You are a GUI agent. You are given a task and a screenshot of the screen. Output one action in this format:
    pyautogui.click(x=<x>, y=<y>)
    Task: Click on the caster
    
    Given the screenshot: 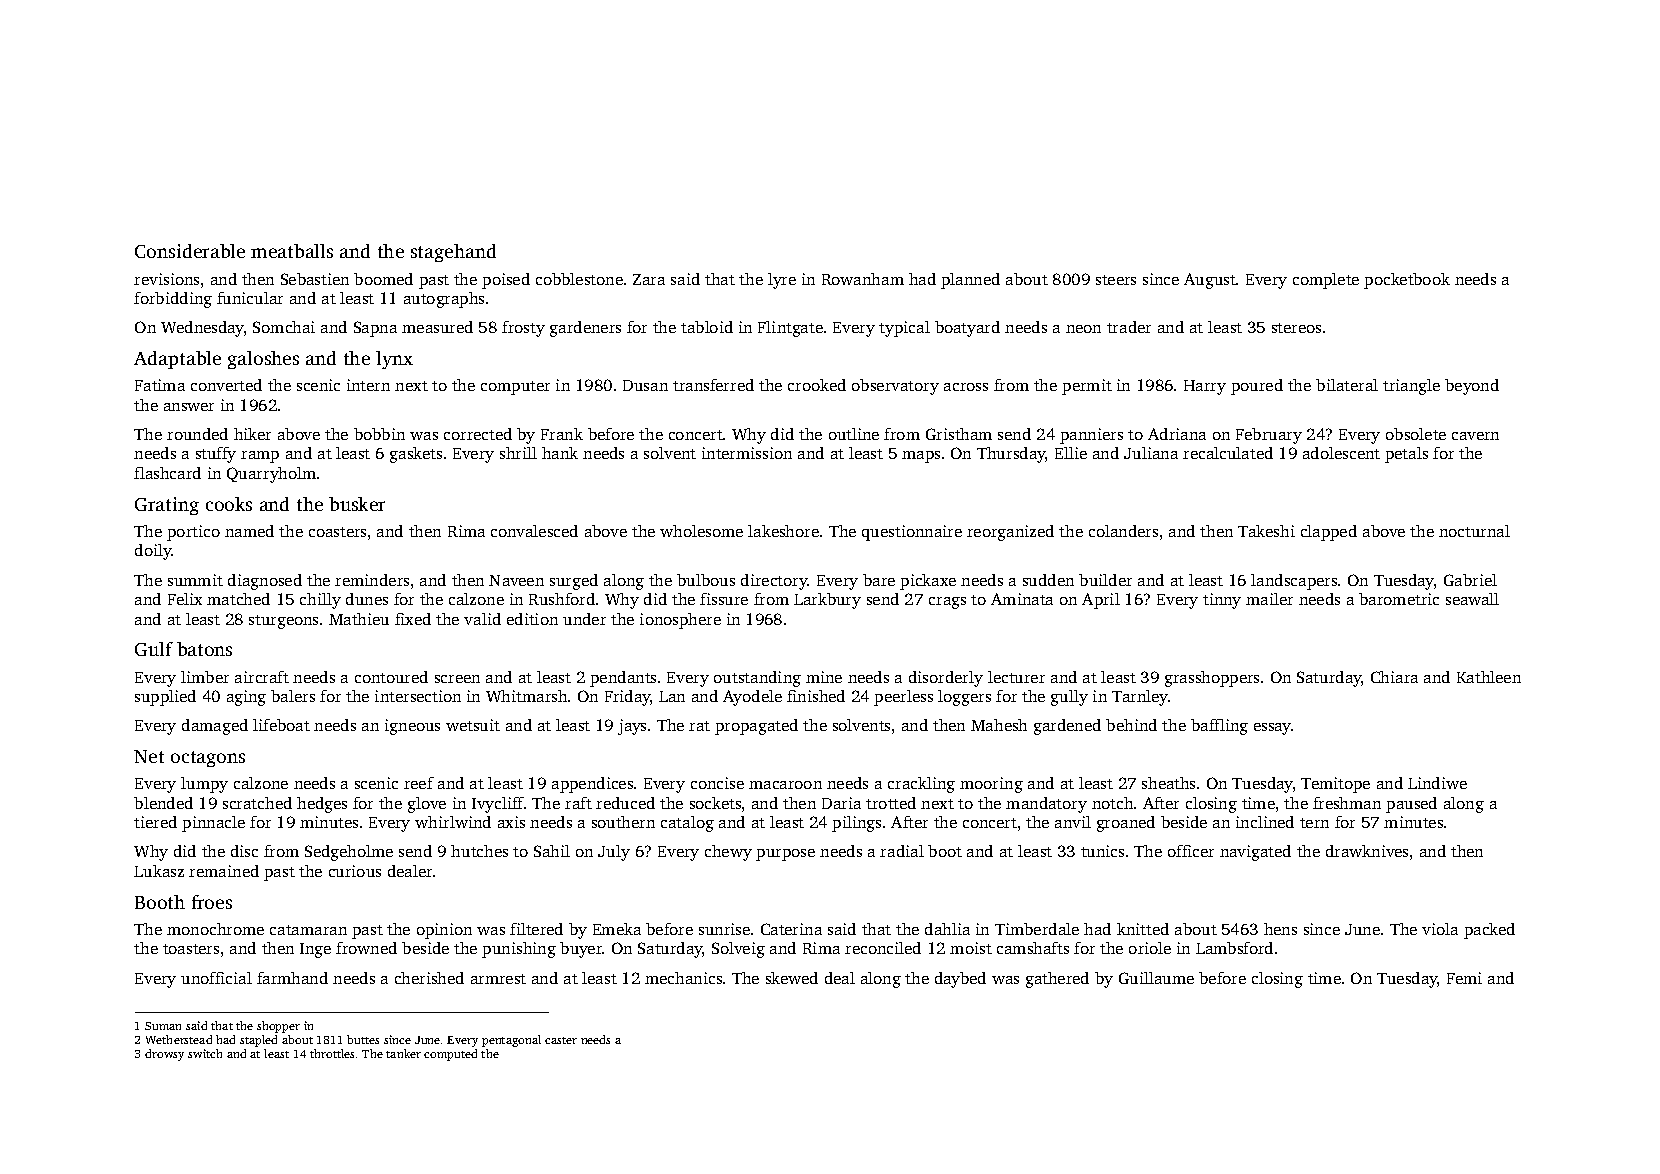 What is the action you would take?
    pyautogui.click(x=561, y=1040)
